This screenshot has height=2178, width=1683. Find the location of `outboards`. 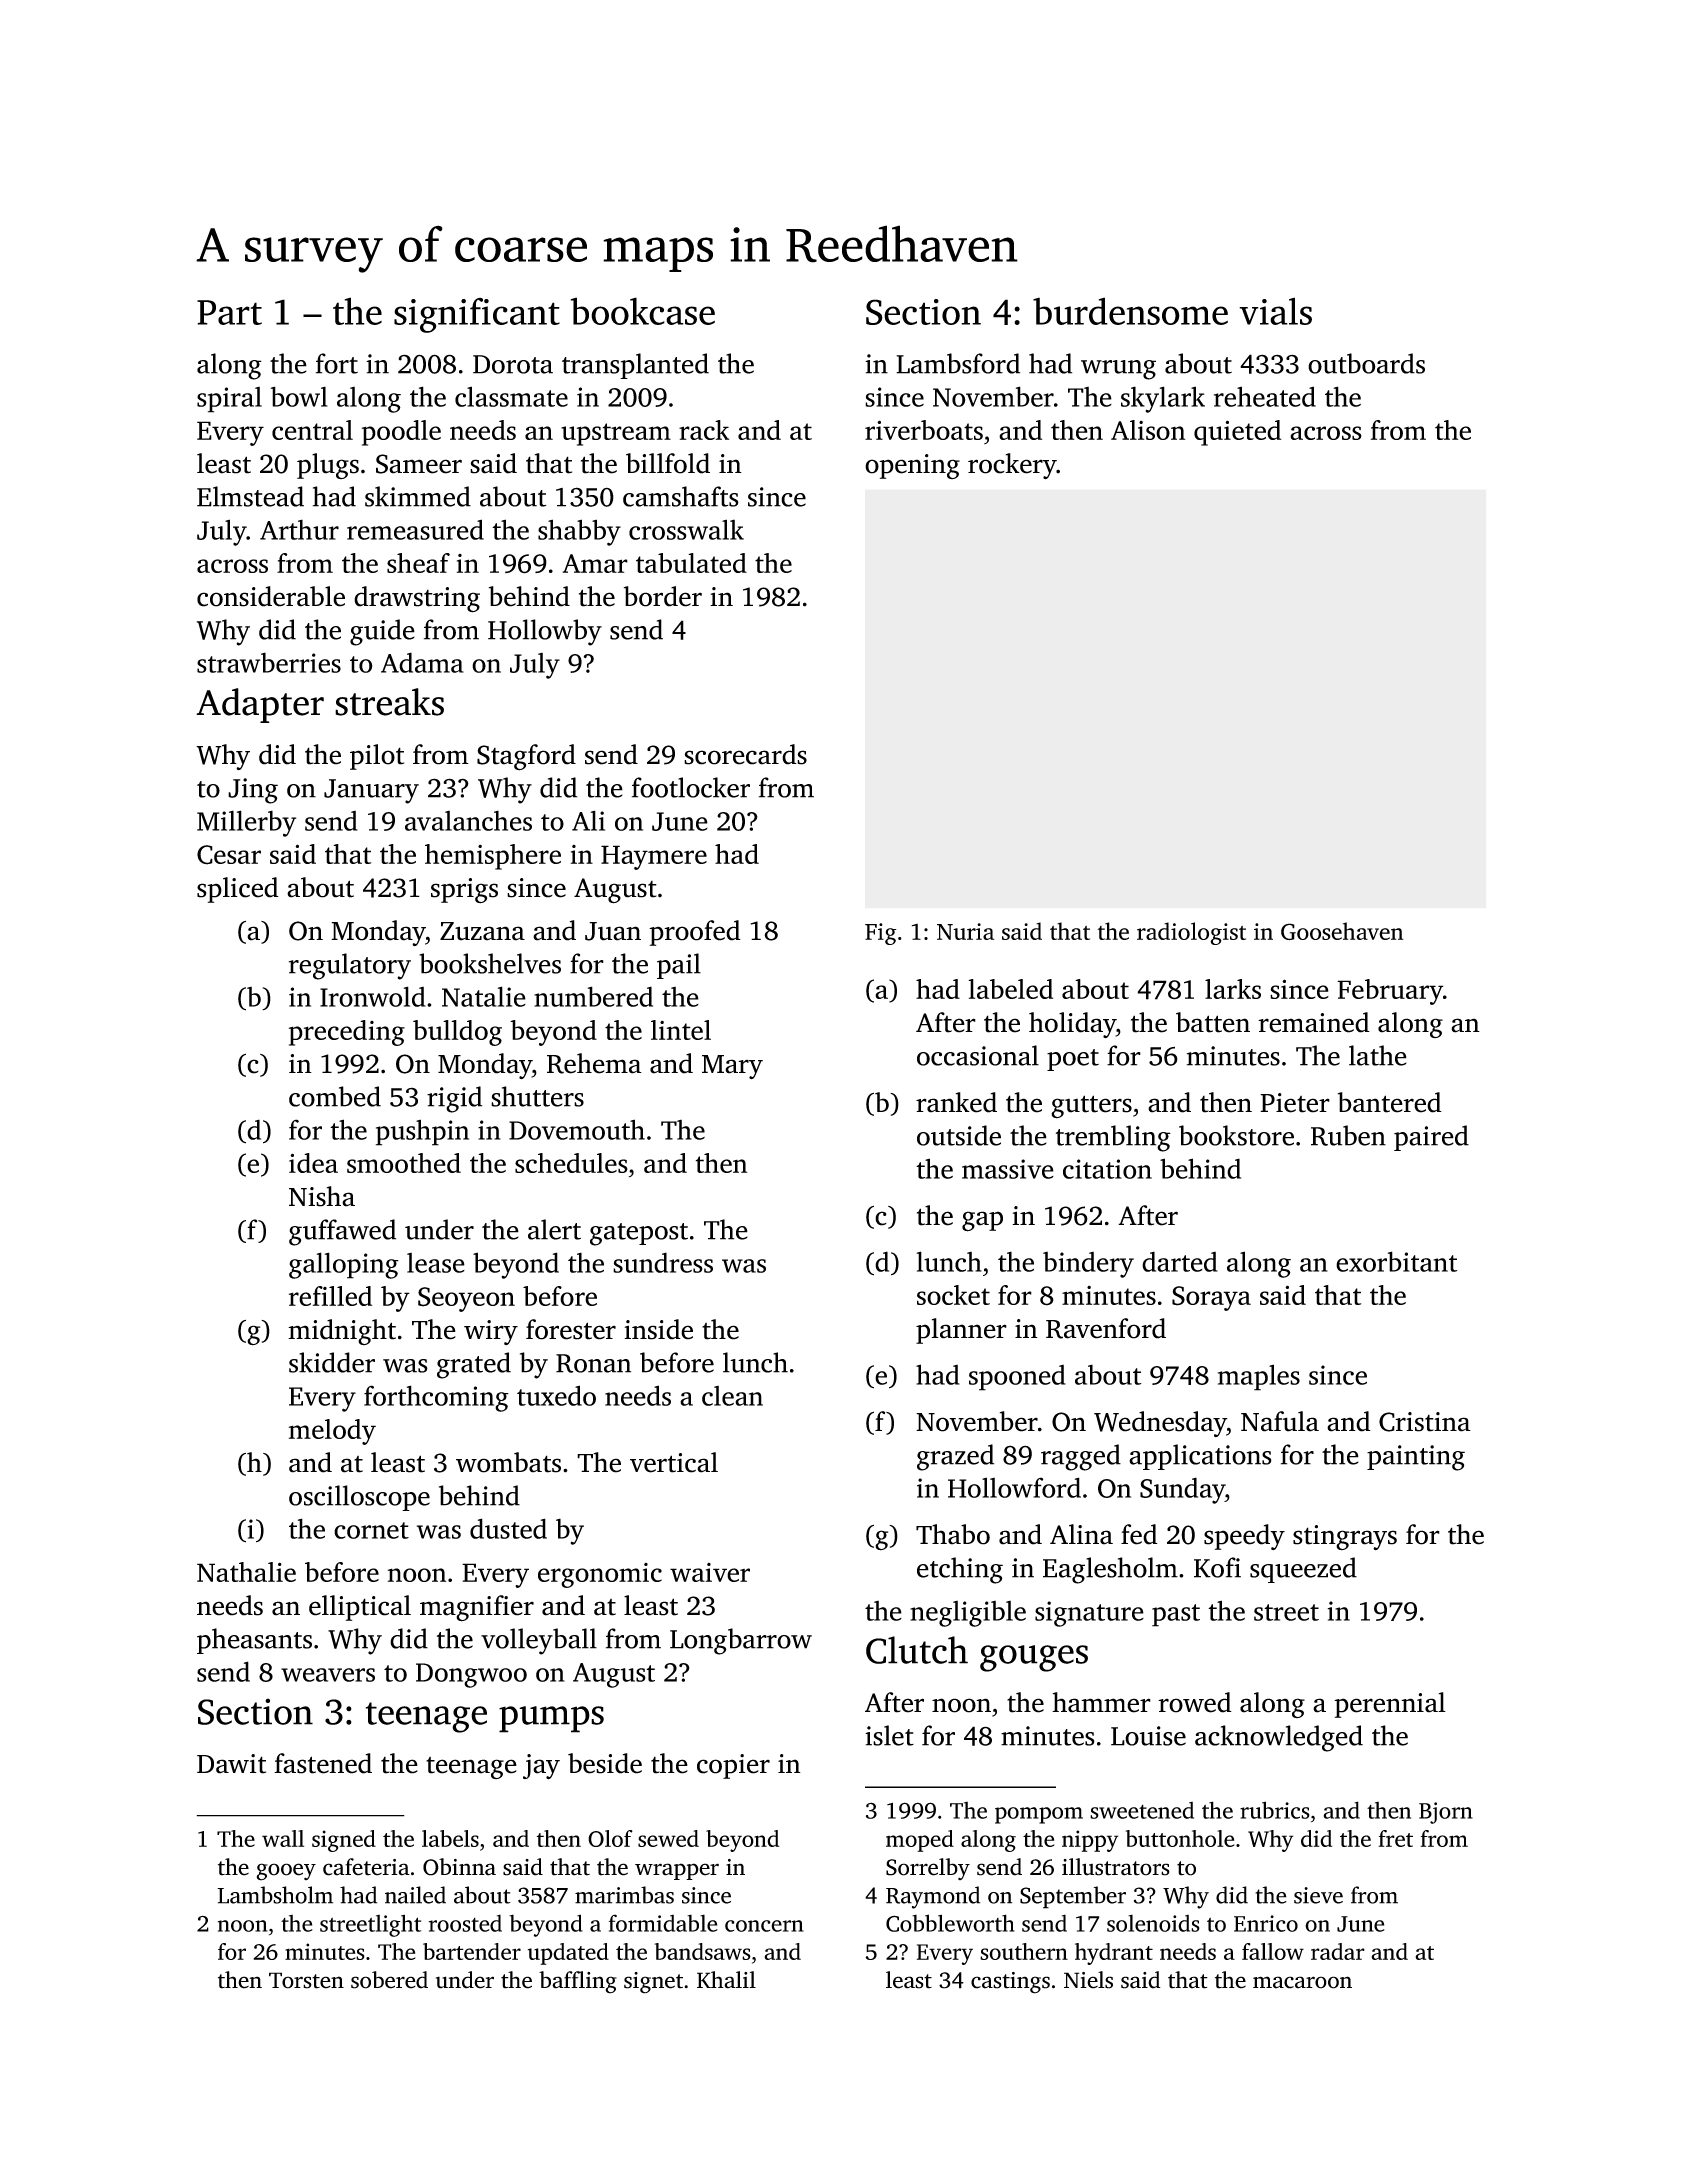

outboards is located at coordinates (1366, 363).
